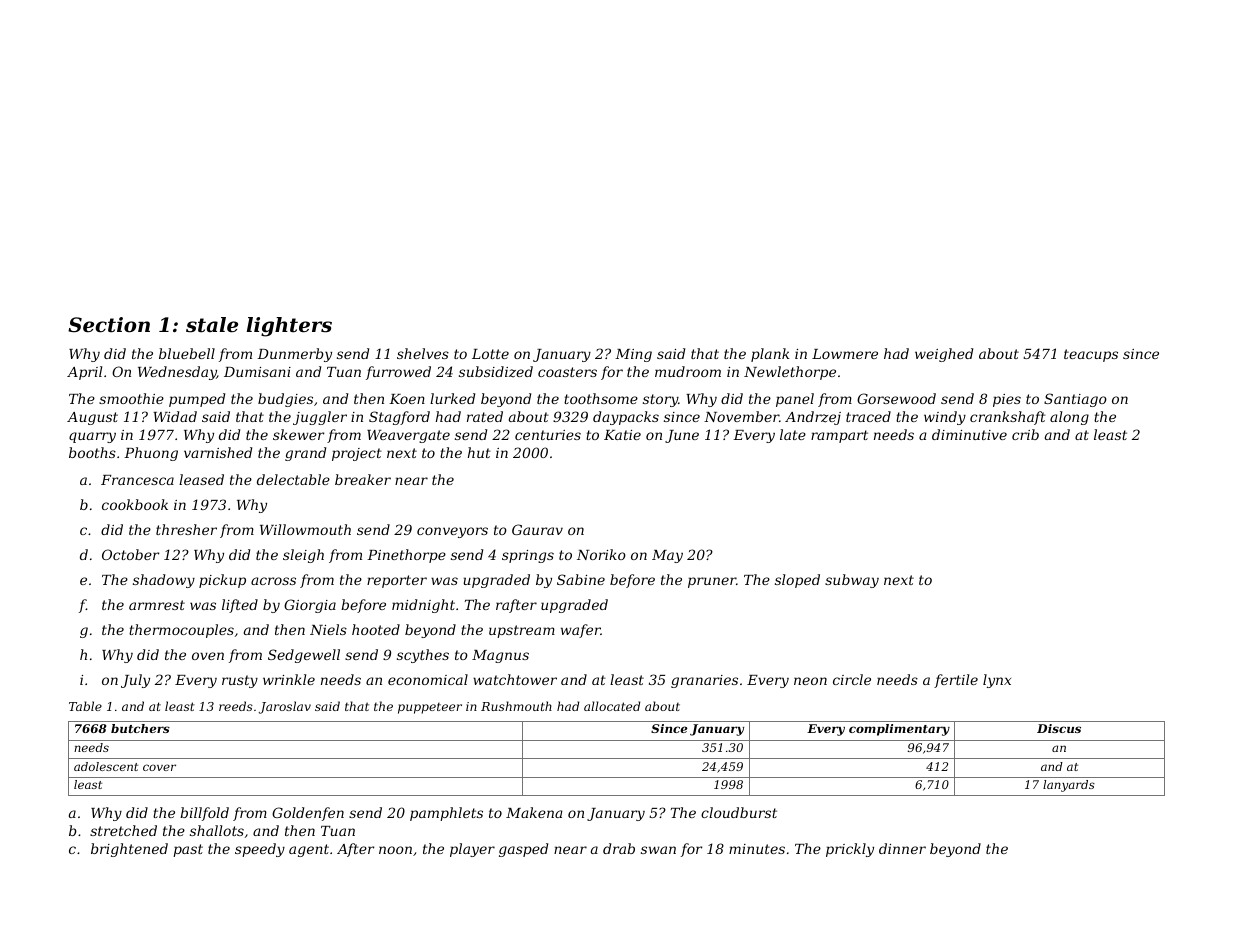 The image size is (1233, 952). I want to click on brightened, so click(129, 850).
